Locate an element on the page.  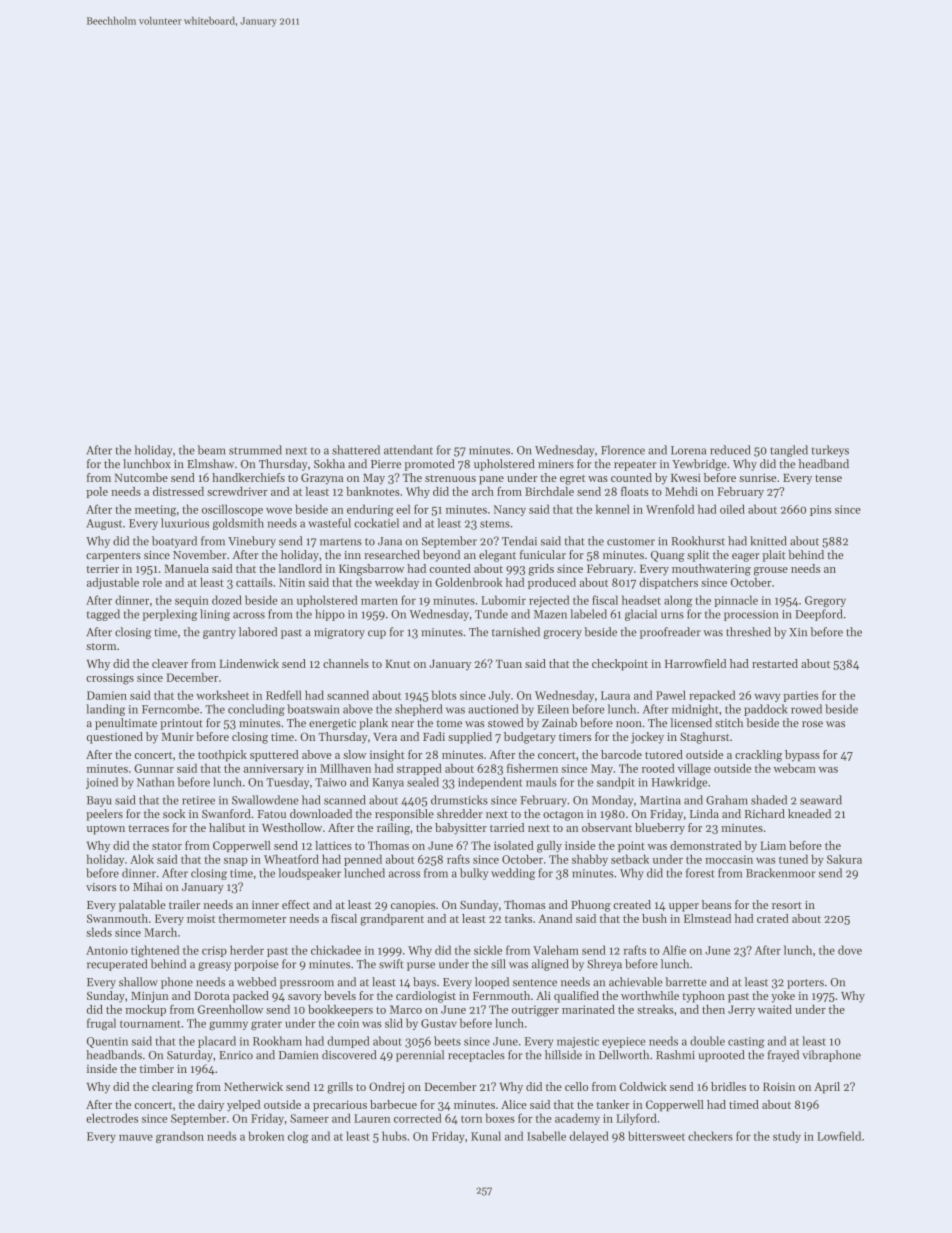
shabby is located at coordinates (590, 860).
